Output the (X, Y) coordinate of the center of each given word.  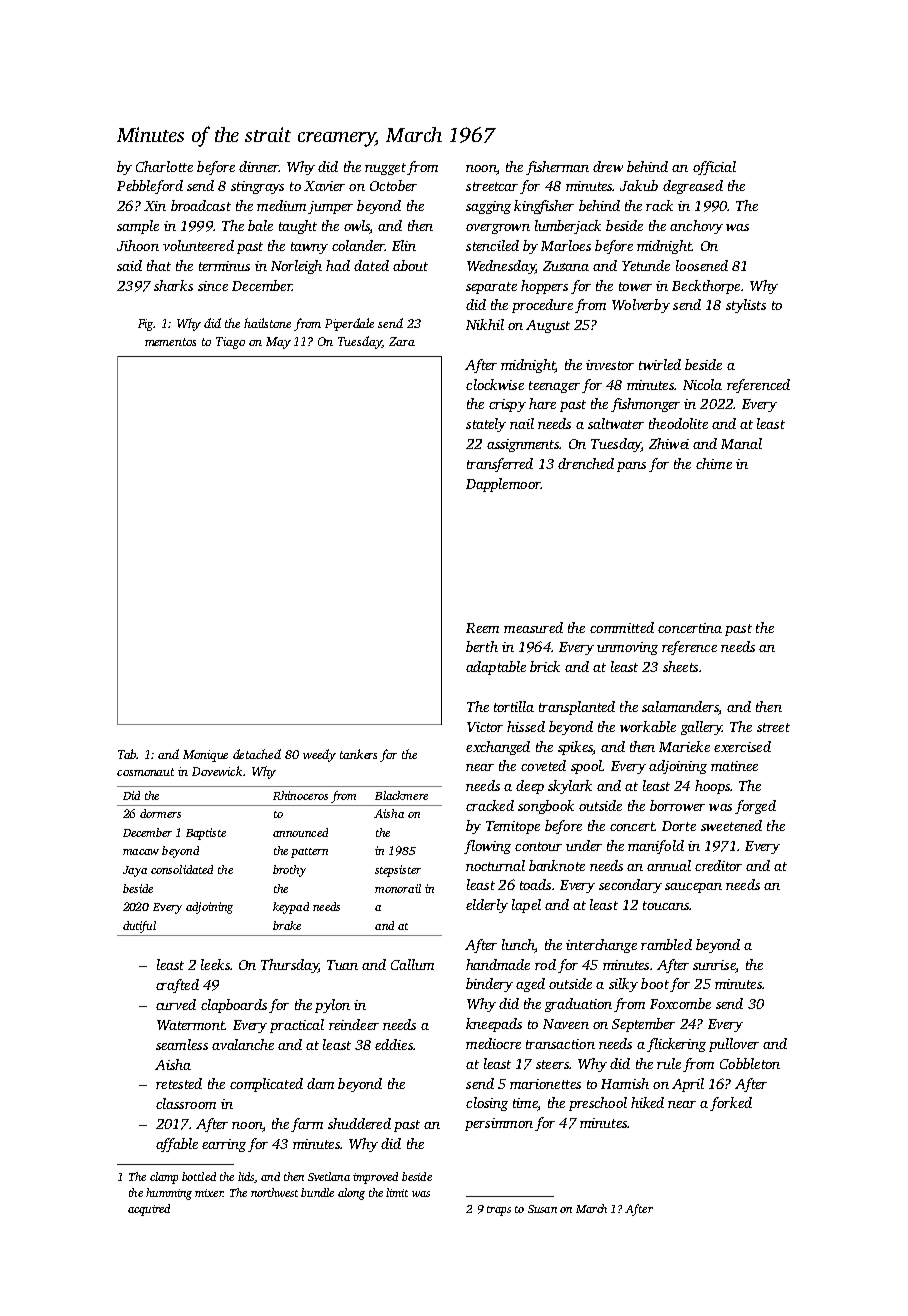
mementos (170, 342)
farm (307, 1125)
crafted (177, 986)
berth (482, 646)
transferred (500, 465)
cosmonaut (145, 772)
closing (487, 1104)
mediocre (493, 1043)
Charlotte (164, 166)
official (714, 168)
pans (631, 467)
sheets (680, 666)
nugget (385, 169)
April (688, 1085)
